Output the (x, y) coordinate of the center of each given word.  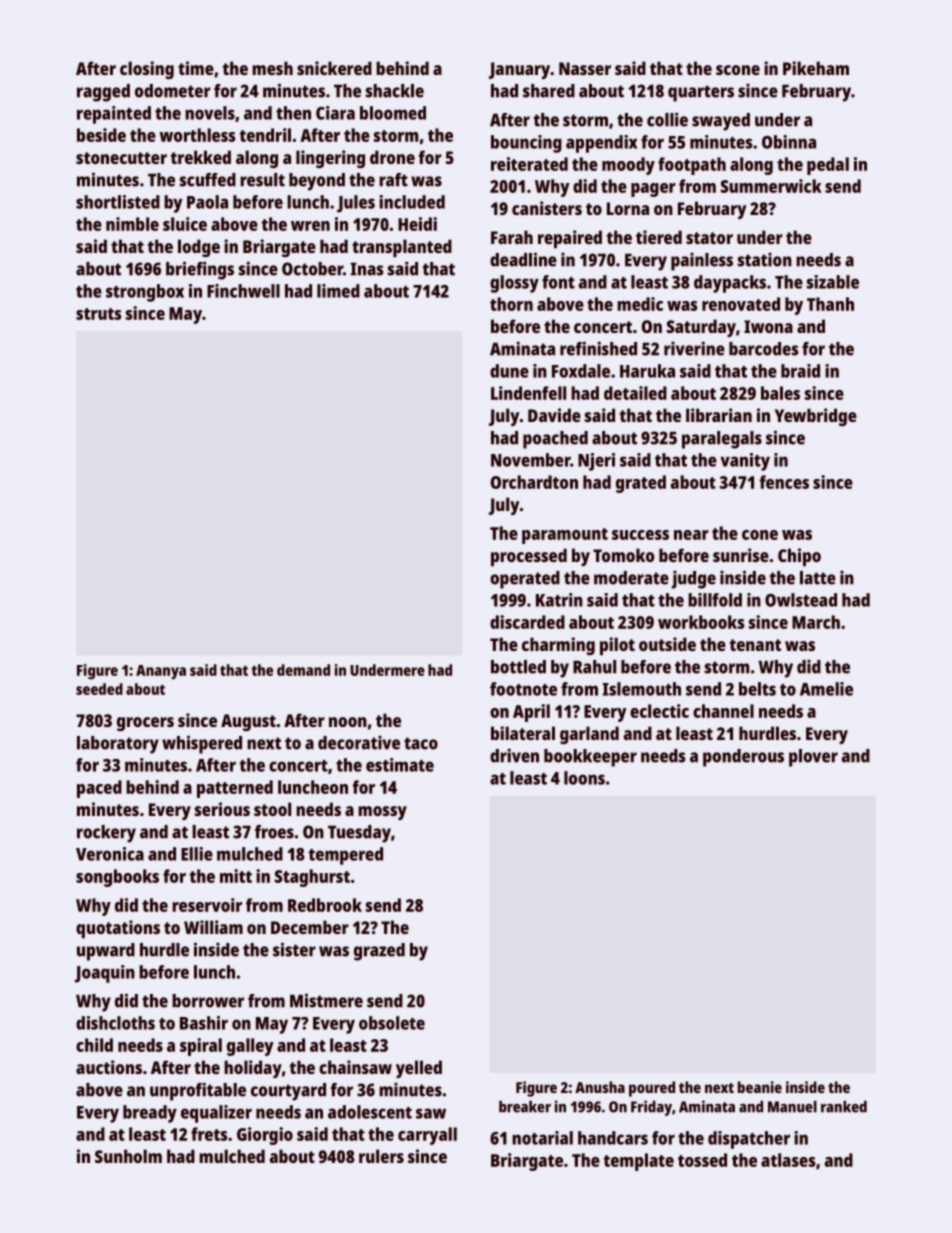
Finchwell (243, 291)
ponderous (743, 758)
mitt (236, 876)
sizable (833, 282)
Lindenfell (528, 393)
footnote (523, 689)
